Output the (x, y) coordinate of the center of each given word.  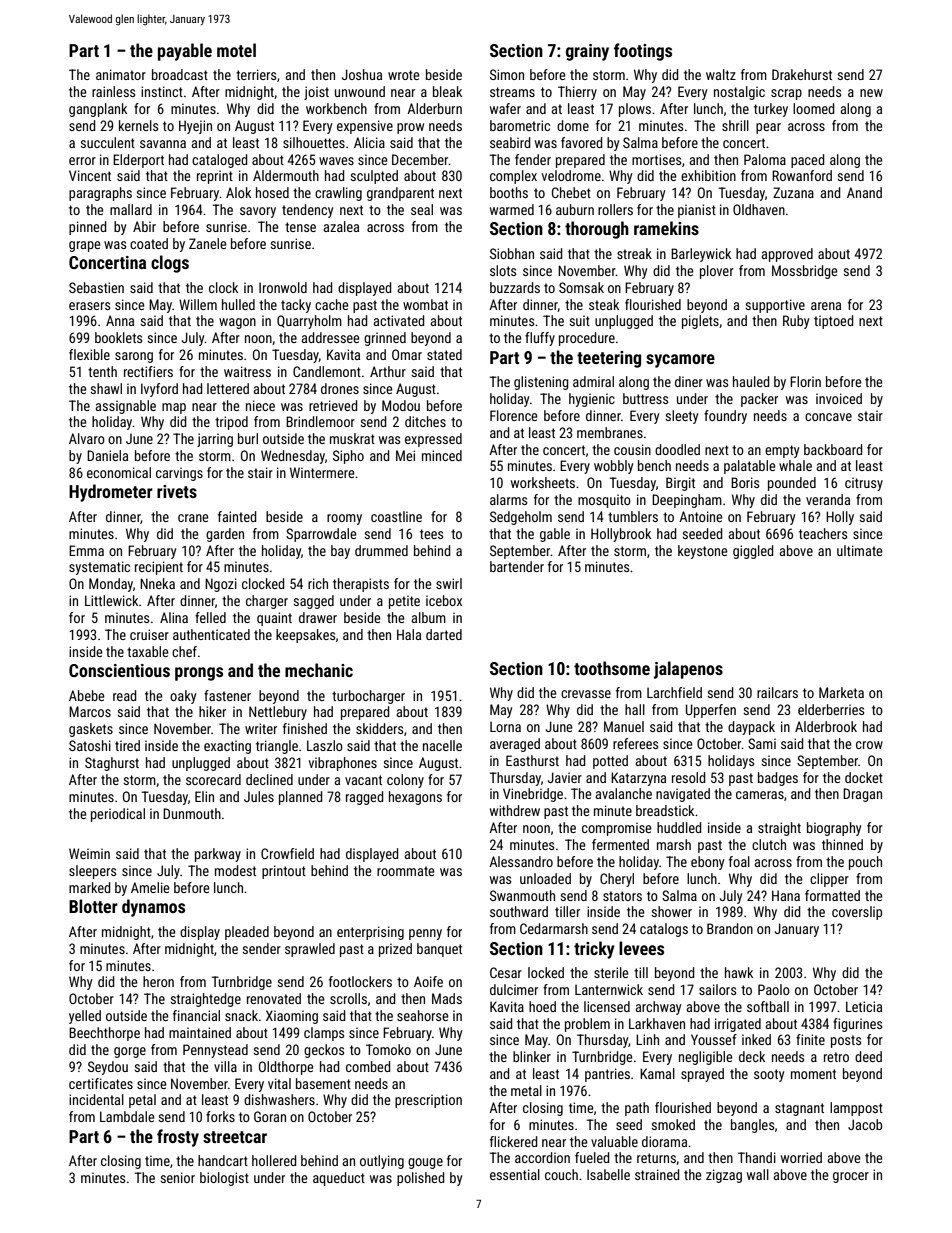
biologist (224, 1179)
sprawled (310, 950)
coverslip (857, 913)
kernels (138, 125)
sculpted (374, 177)
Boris (745, 482)
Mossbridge (805, 272)
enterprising (370, 933)
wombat (425, 304)
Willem (198, 304)
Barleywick (701, 255)
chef (184, 651)
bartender (517, 566)
